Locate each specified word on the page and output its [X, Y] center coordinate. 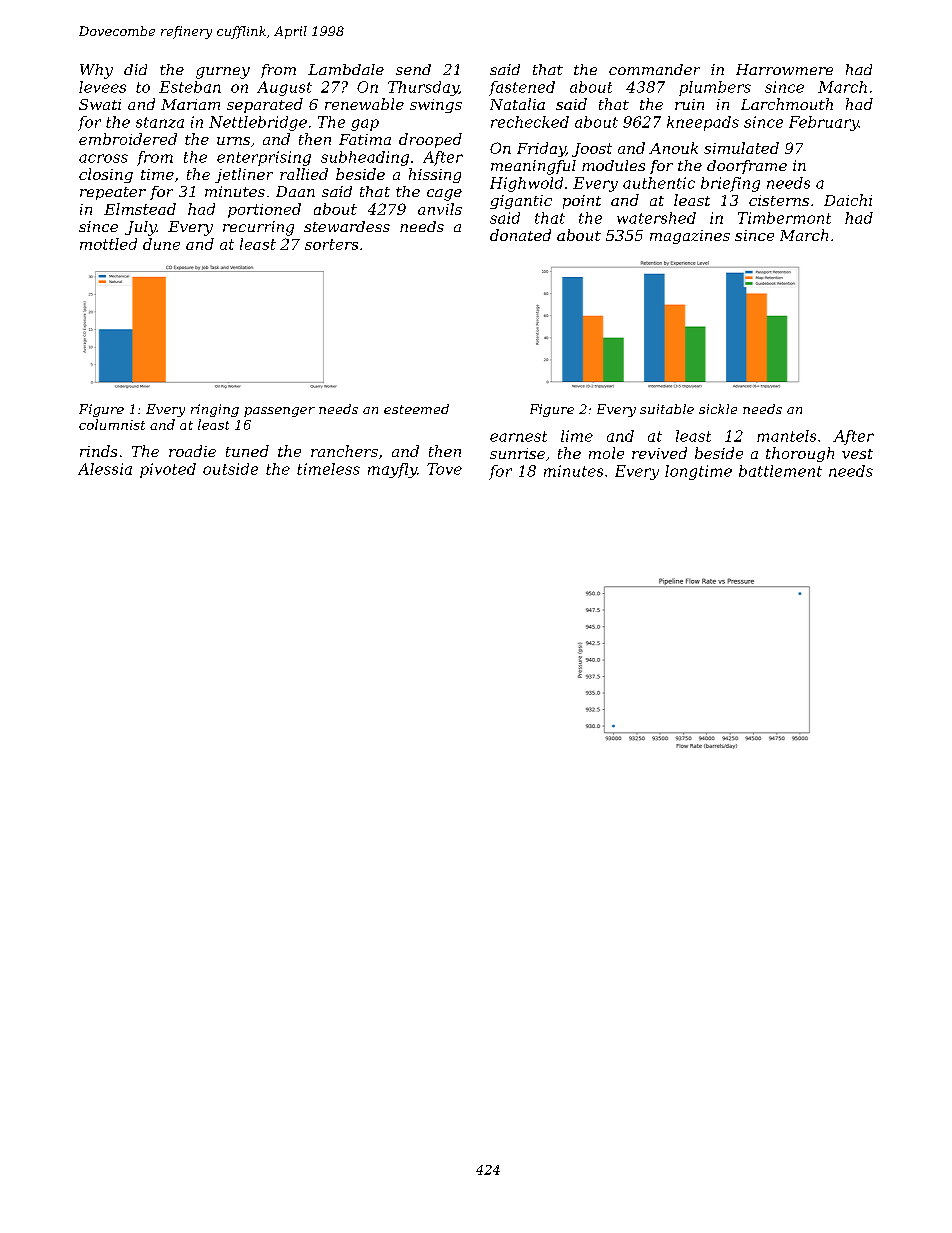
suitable [667, 409]
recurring [258, 228]
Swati [100, 104]
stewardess [347, 226]
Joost [592, 150]
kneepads [703, 123]
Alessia [105, 469]
